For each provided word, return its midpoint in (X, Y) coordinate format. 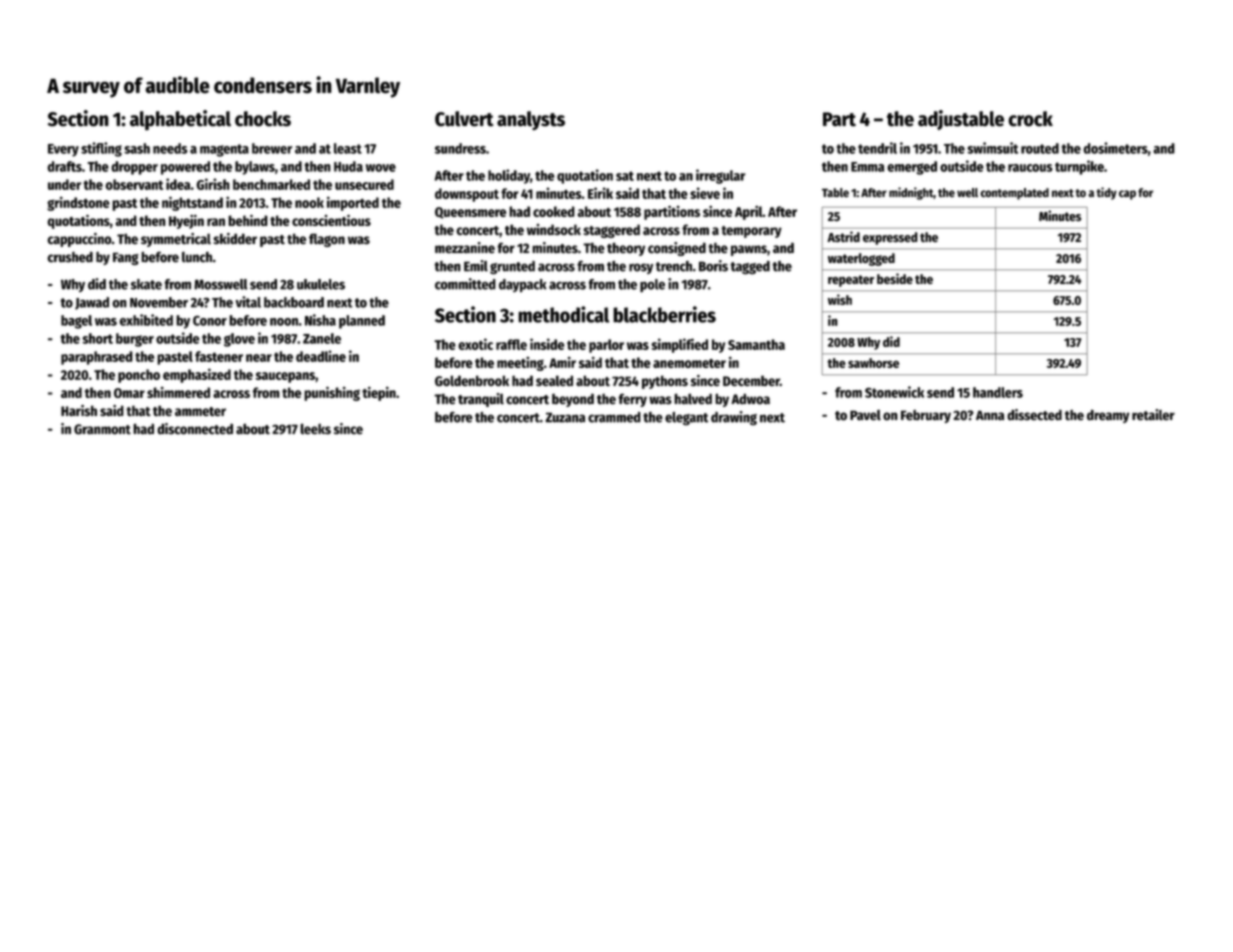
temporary (751, 232)
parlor (606, 346)
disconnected (195, 429)
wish (840, 299)
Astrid (843, 236)
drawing (734, 418)
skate (146, 284)
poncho (139, 376)
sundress (460, 148)
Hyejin (186, 221)
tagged (750, 267)
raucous (1030, 168)
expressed (890, 238)
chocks (263, 119)
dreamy (1108, 416)
